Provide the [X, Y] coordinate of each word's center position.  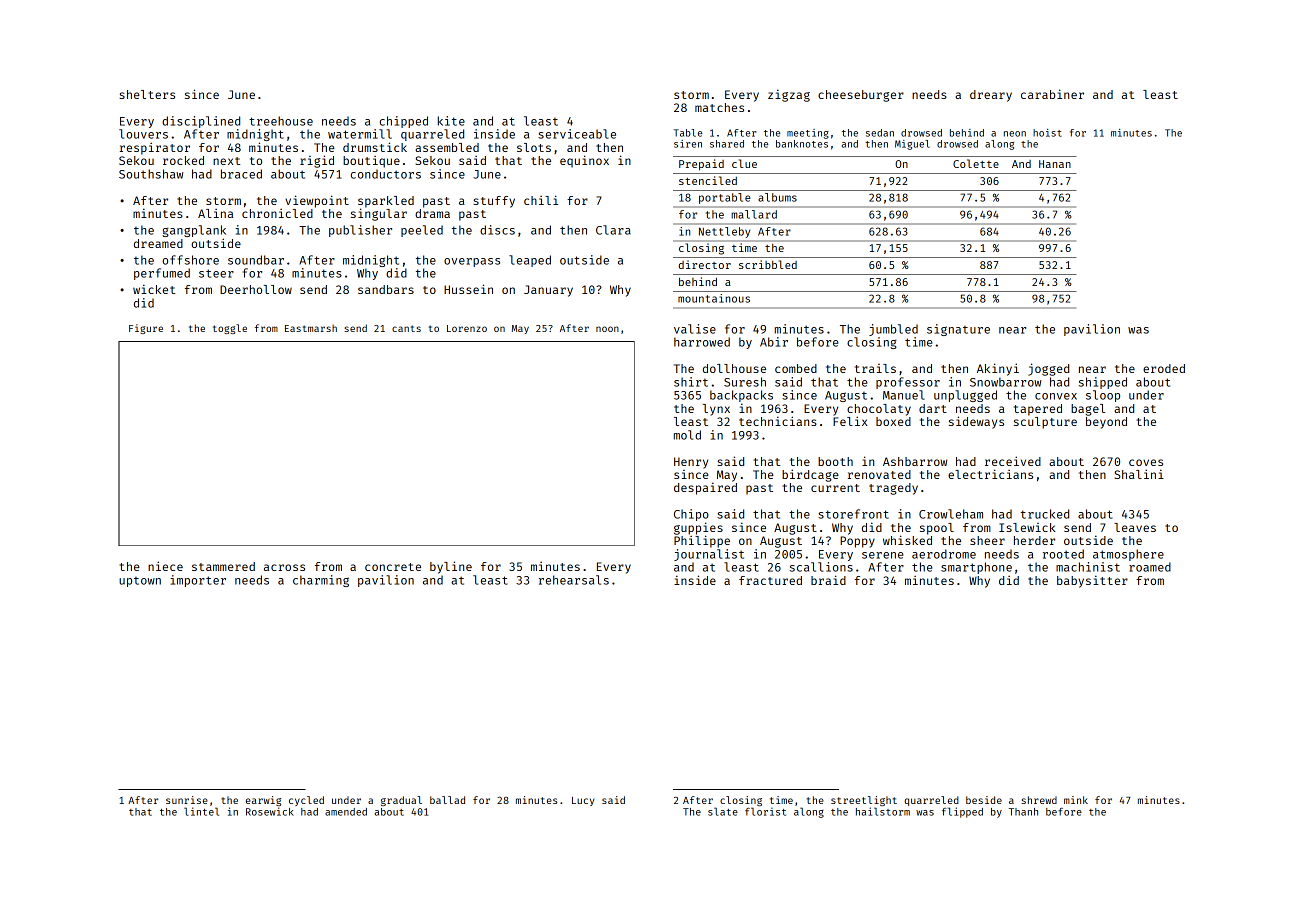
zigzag [789, 95]
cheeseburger [861, 96]
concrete [393, 567]
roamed [1150, 567]
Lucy [583, 801]
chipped [404, 122]
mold [687, 435]
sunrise [187, 800]
